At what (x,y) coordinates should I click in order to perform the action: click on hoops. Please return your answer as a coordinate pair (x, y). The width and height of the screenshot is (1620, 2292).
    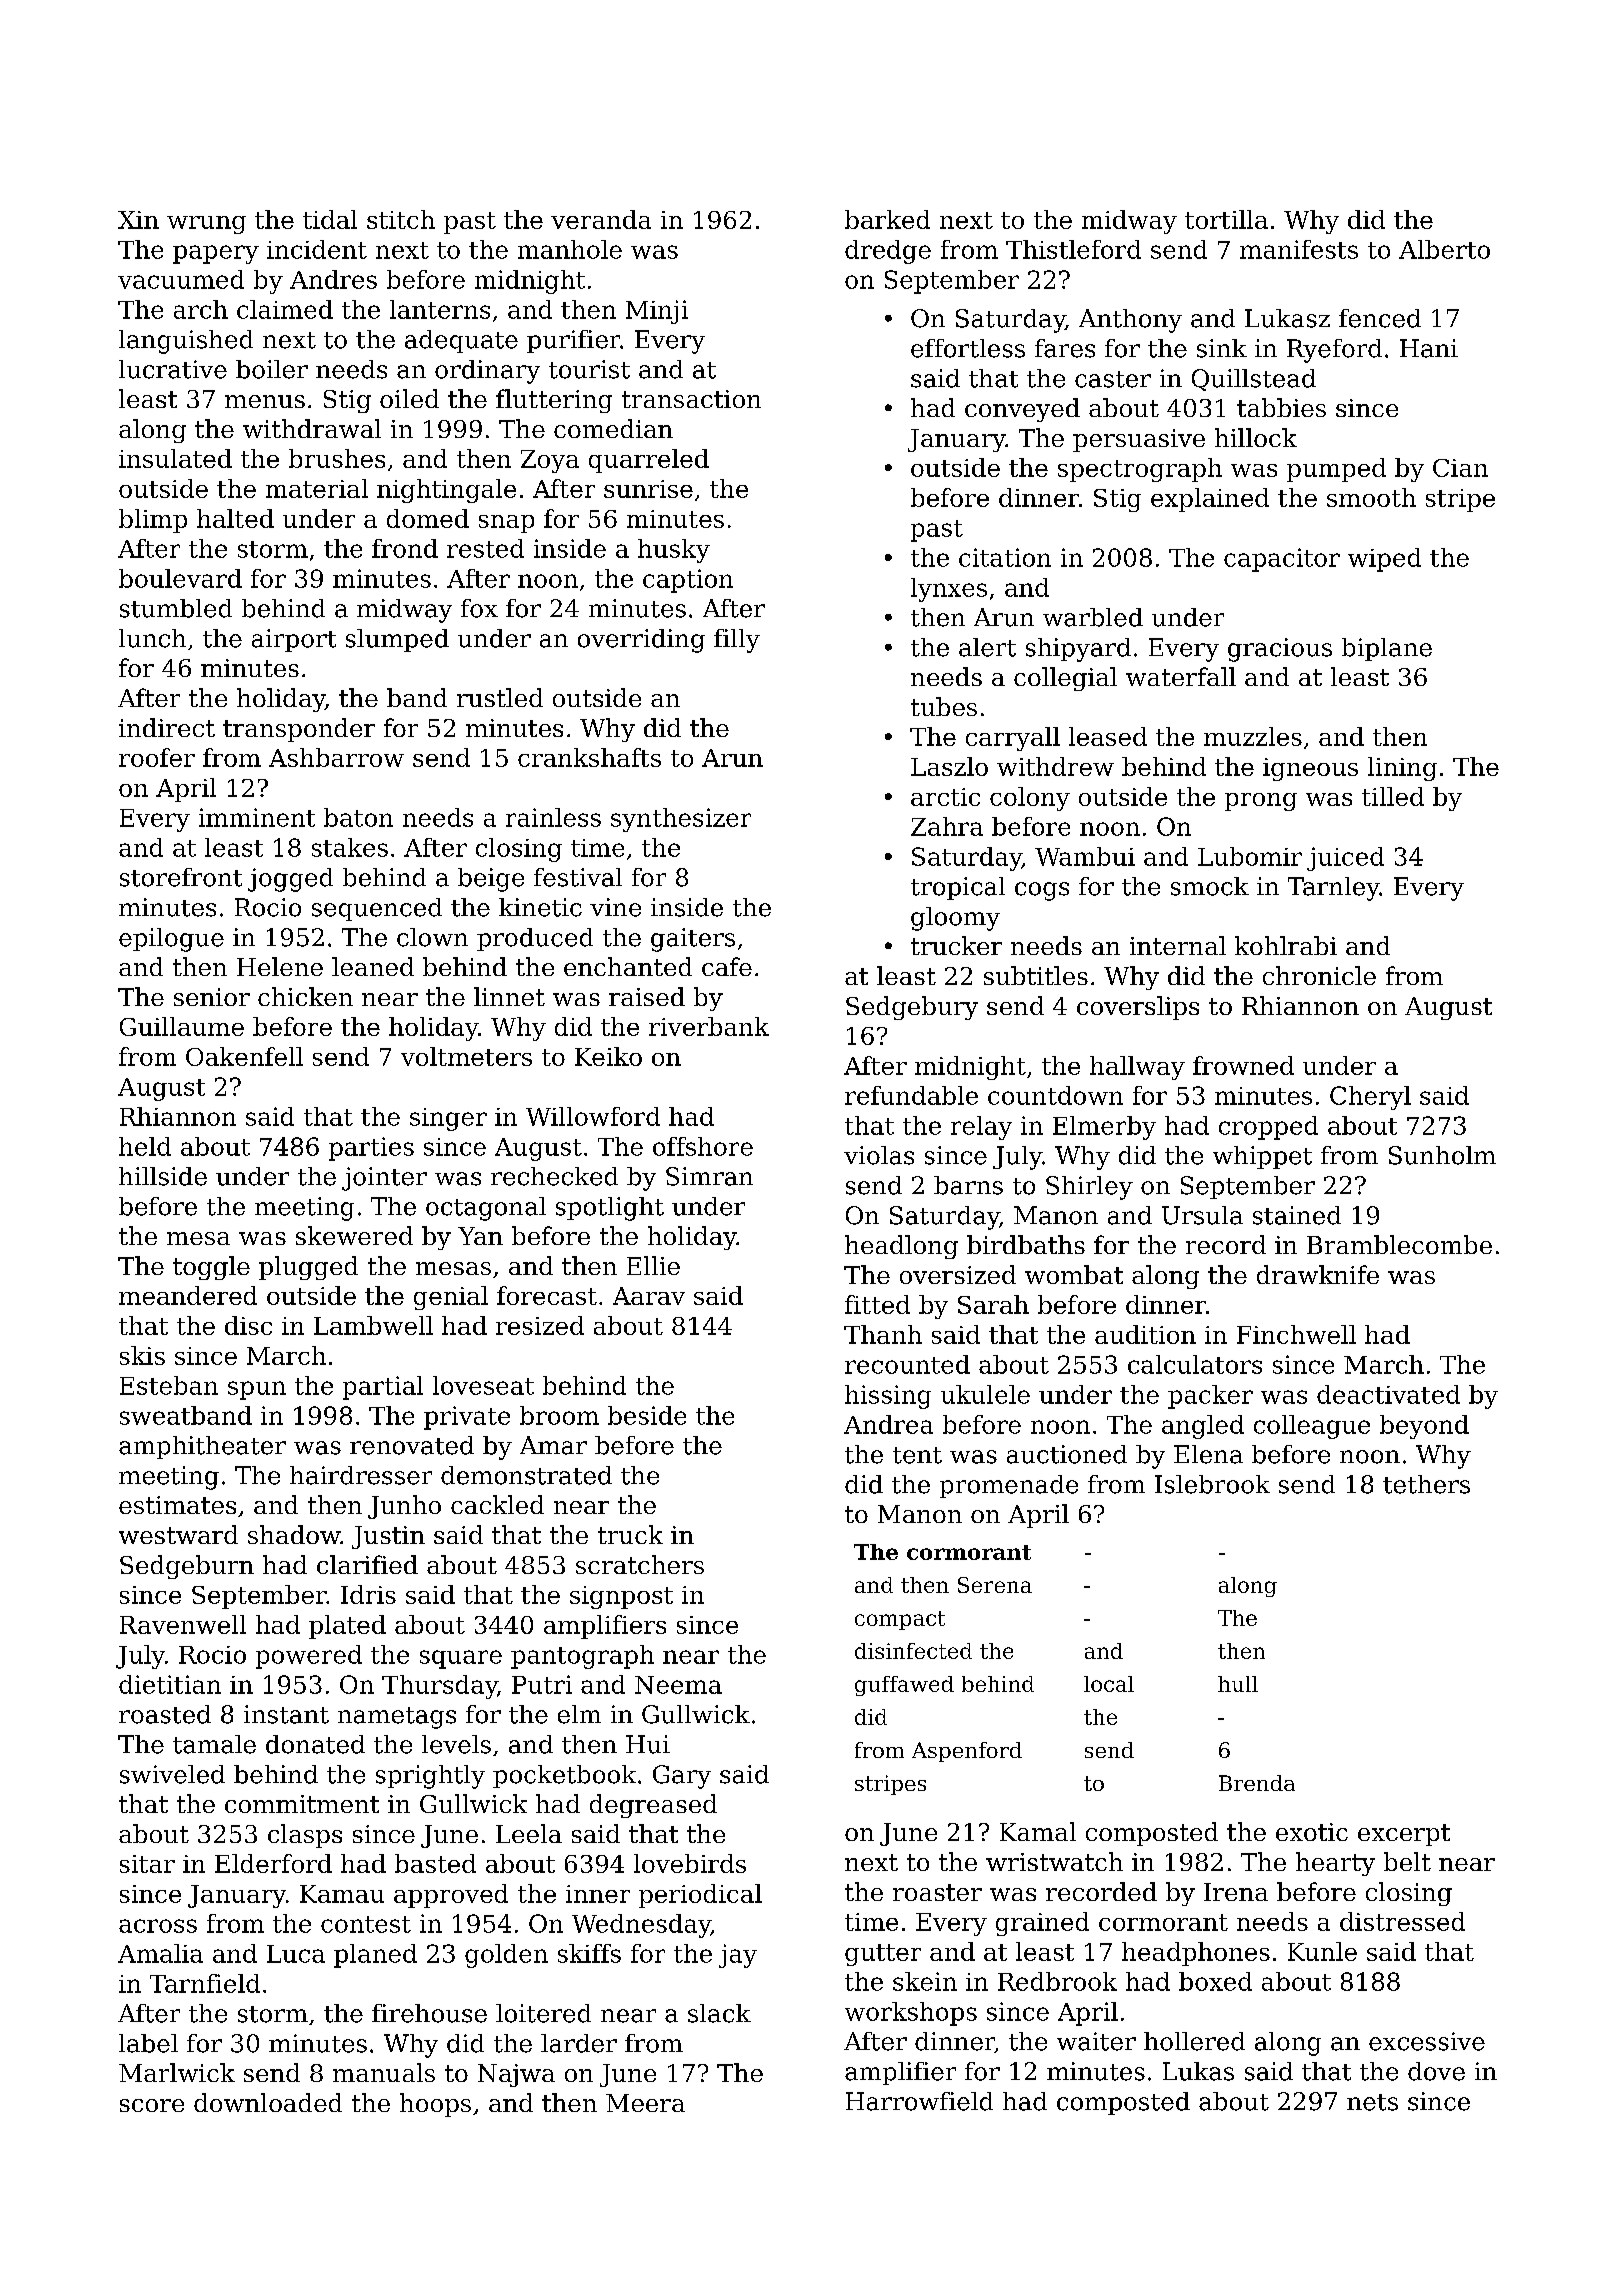
    Looking at the image, I should click on (435, 2105).
